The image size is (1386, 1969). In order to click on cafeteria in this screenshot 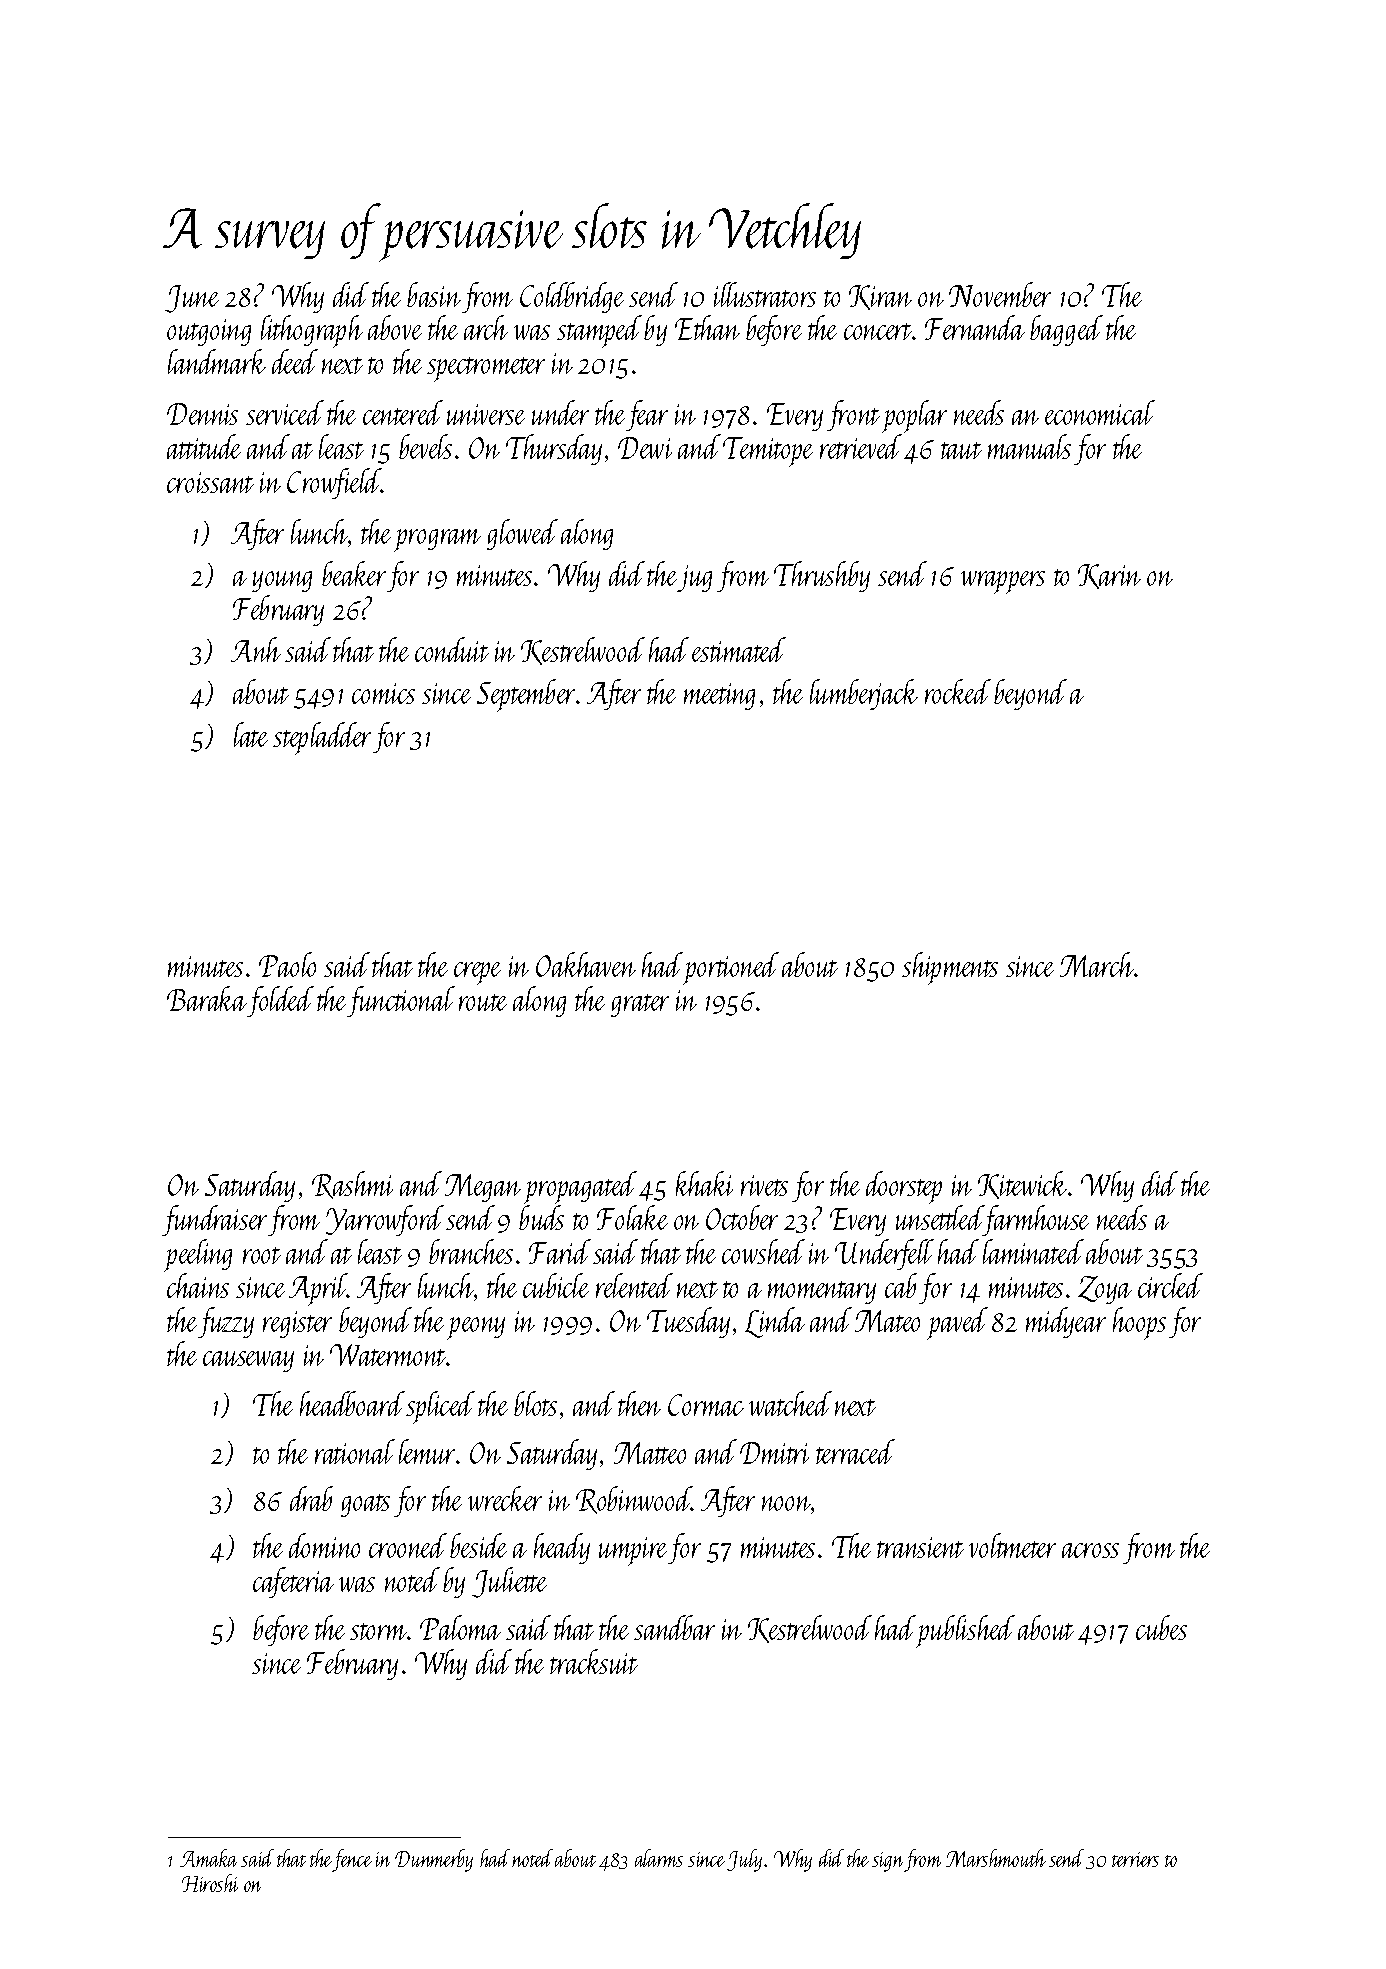, I will do `click(293, 1582)`.
